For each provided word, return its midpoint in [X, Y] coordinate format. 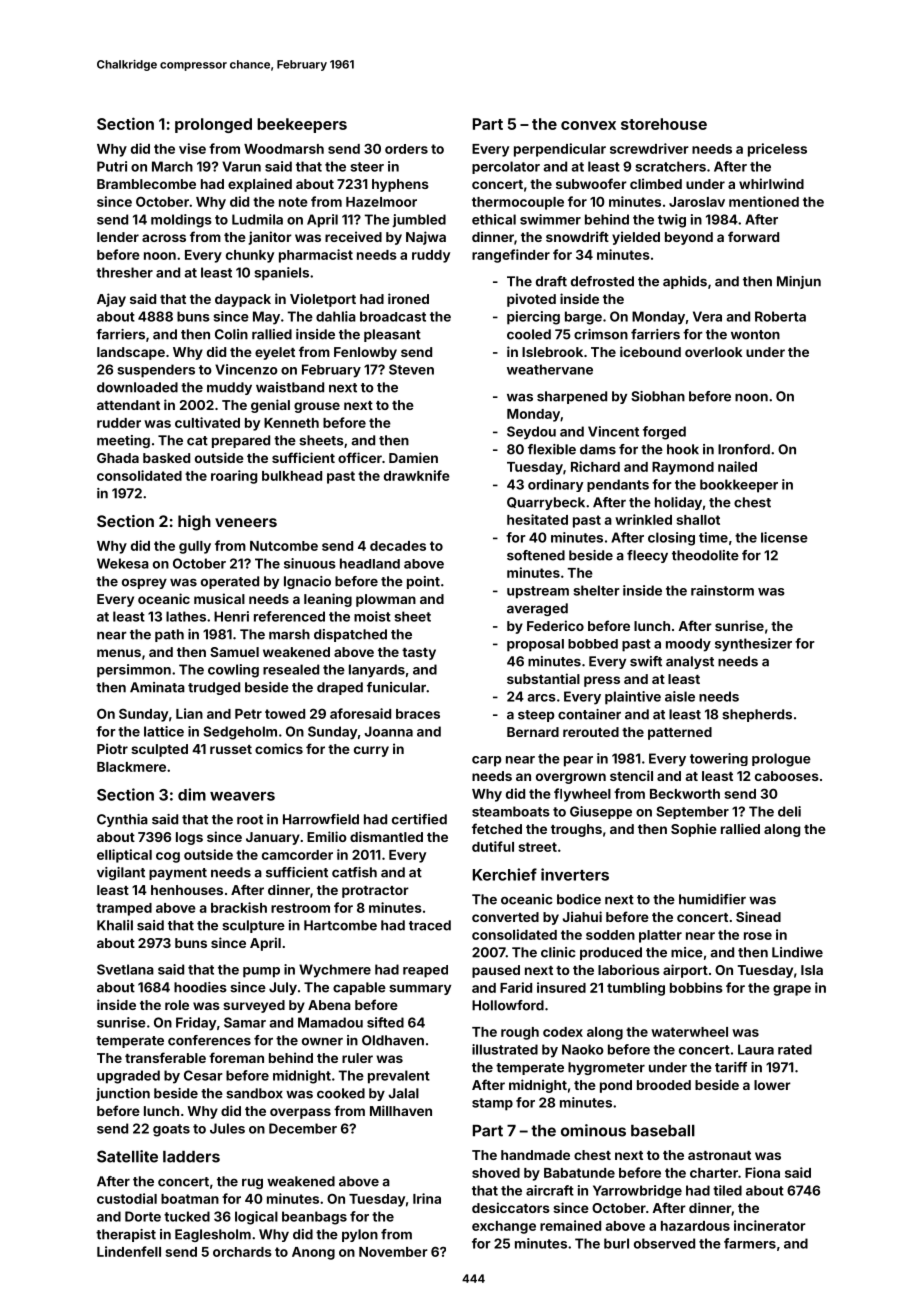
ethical [494, 219]
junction [123, 1094]
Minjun [799, 282]
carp [487, 761]
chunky [250, 256]
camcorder [297, 855]
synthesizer [753, 645]
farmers [750, 1243]
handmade [535, 1155]
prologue [781, 760]
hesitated [537, 519]
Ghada [118, 458]
